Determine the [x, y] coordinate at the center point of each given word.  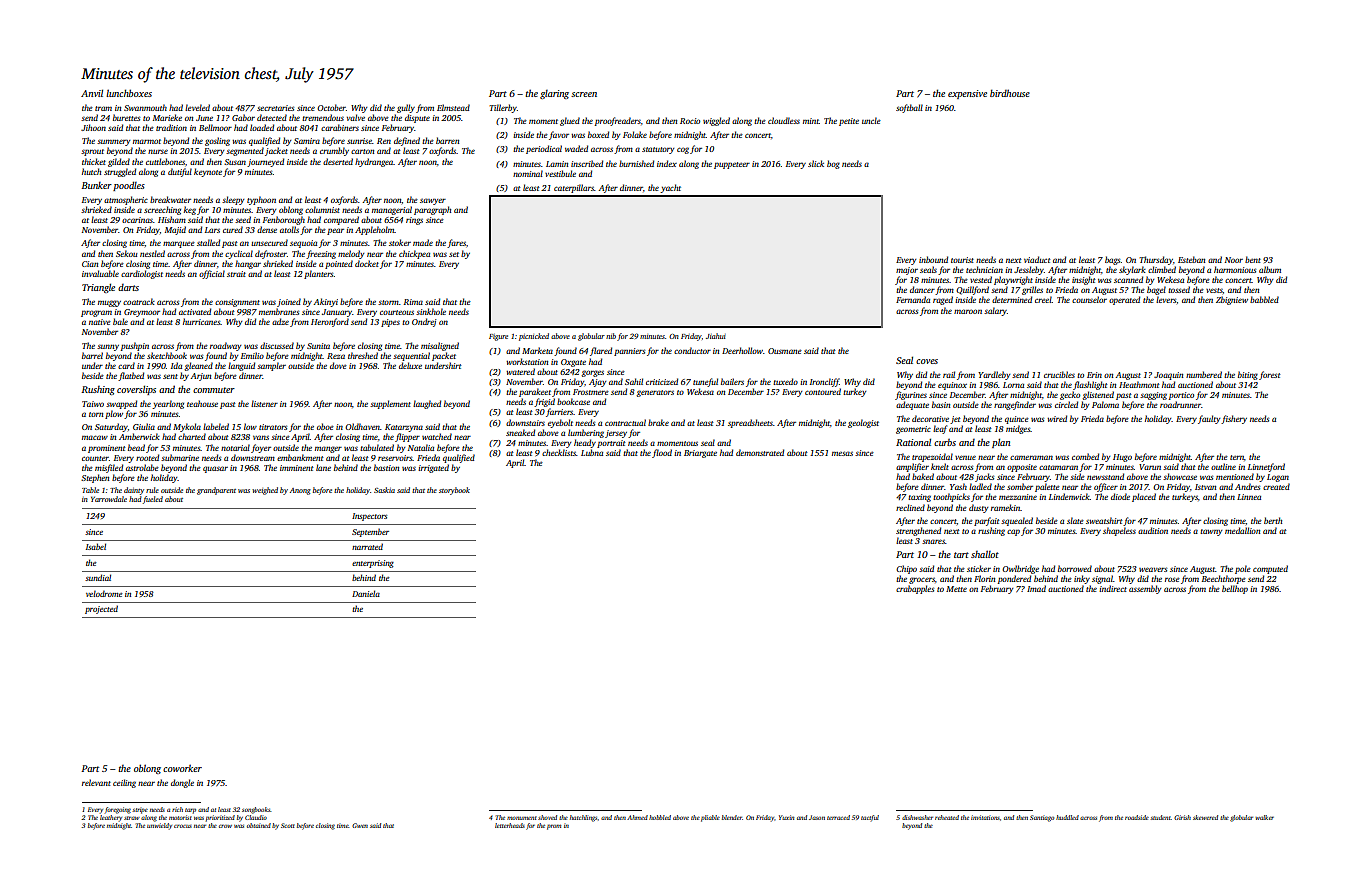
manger [328, 449]
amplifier [912, 467]
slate [1075, 520]
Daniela [366, 593]
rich [177, 809]
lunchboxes [129, 93]
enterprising [373, 564]
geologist [863, 423]
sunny [108, 347]
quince [1017, 420]
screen [584, 94]
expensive [967, 94]
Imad [1036, 588]
